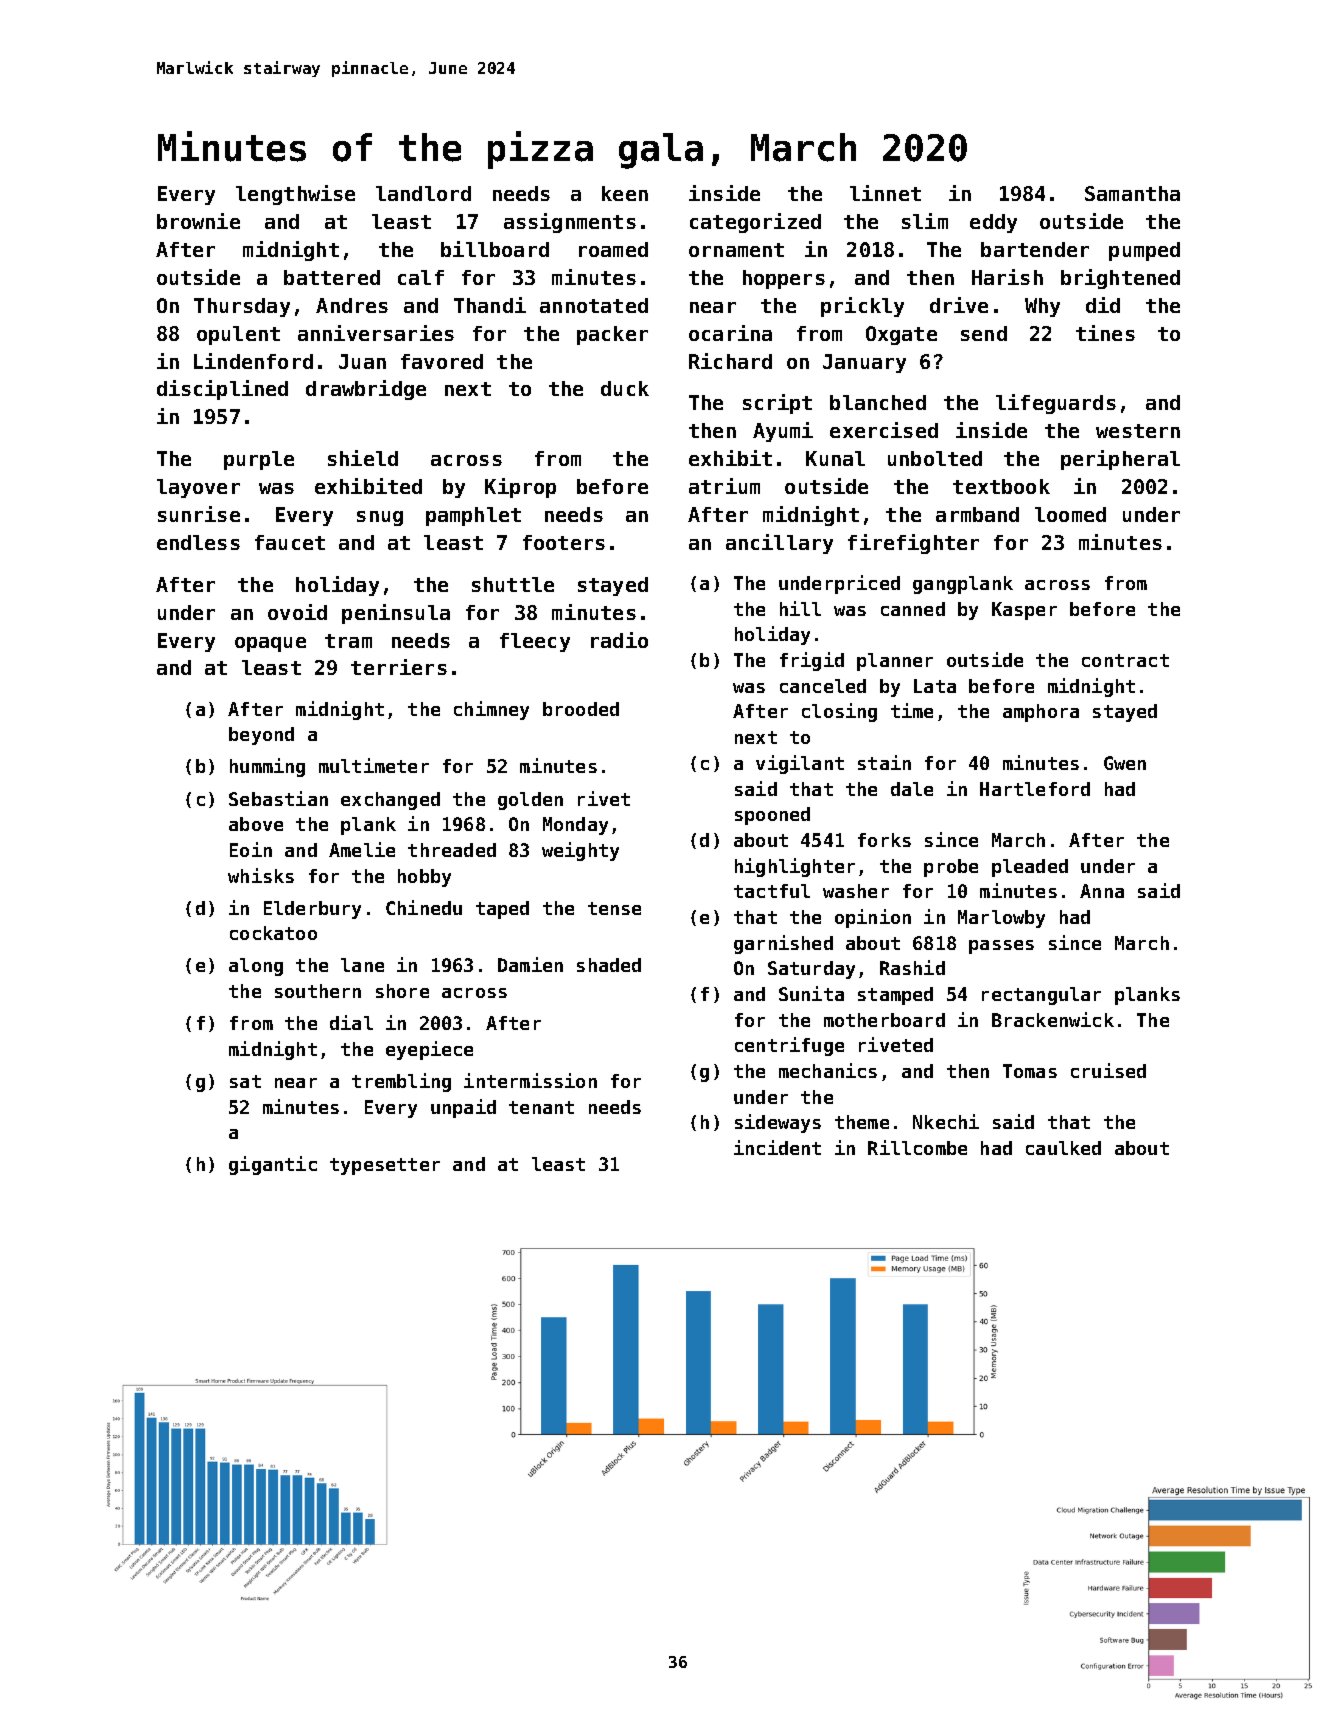  Describe the element at coordinates (912, 789) in the page. I see `dale` at that location.
